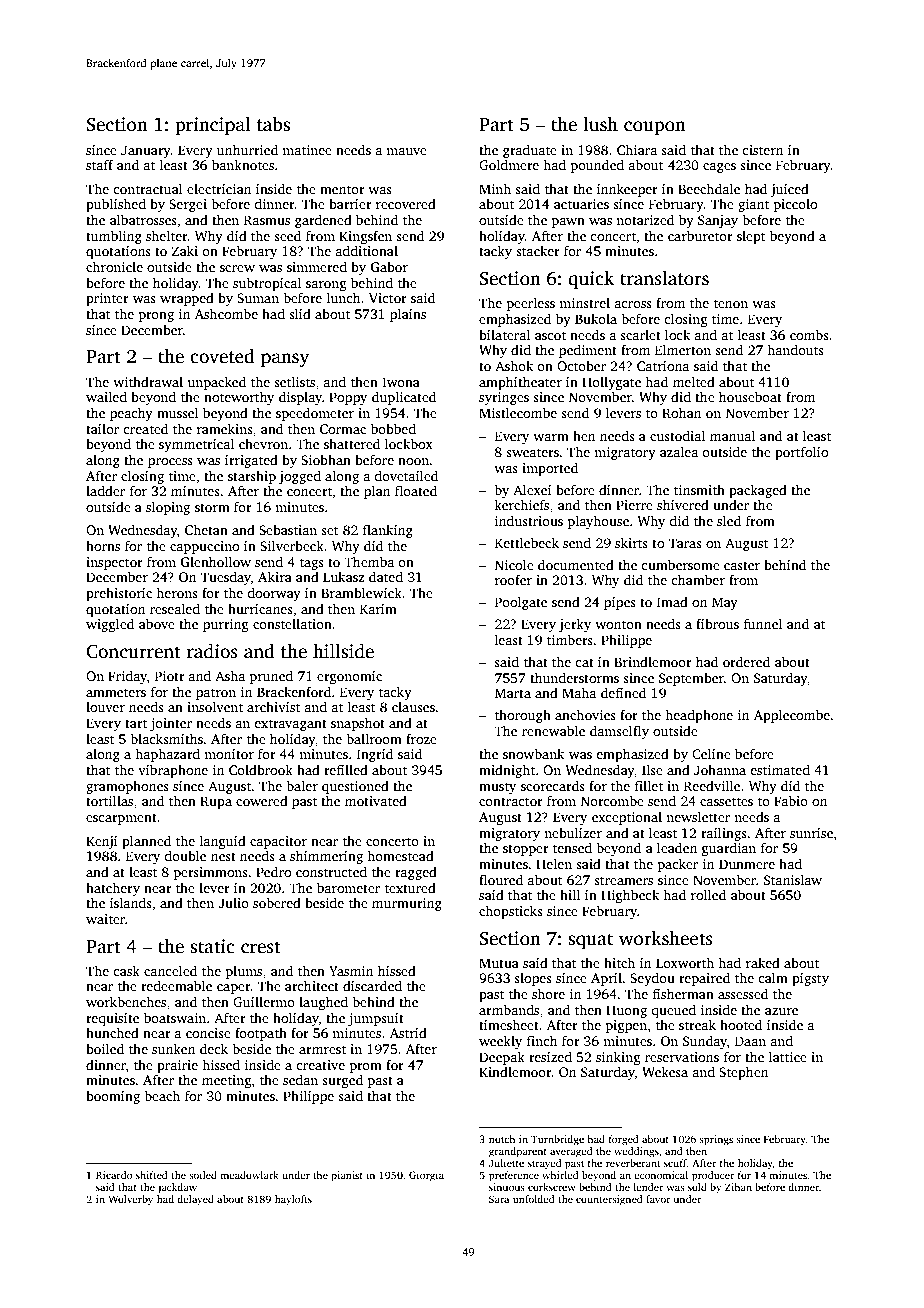 The height and width of the screenshot is (1308, 924). I want to click on Astrid, so click(408, 1032).
